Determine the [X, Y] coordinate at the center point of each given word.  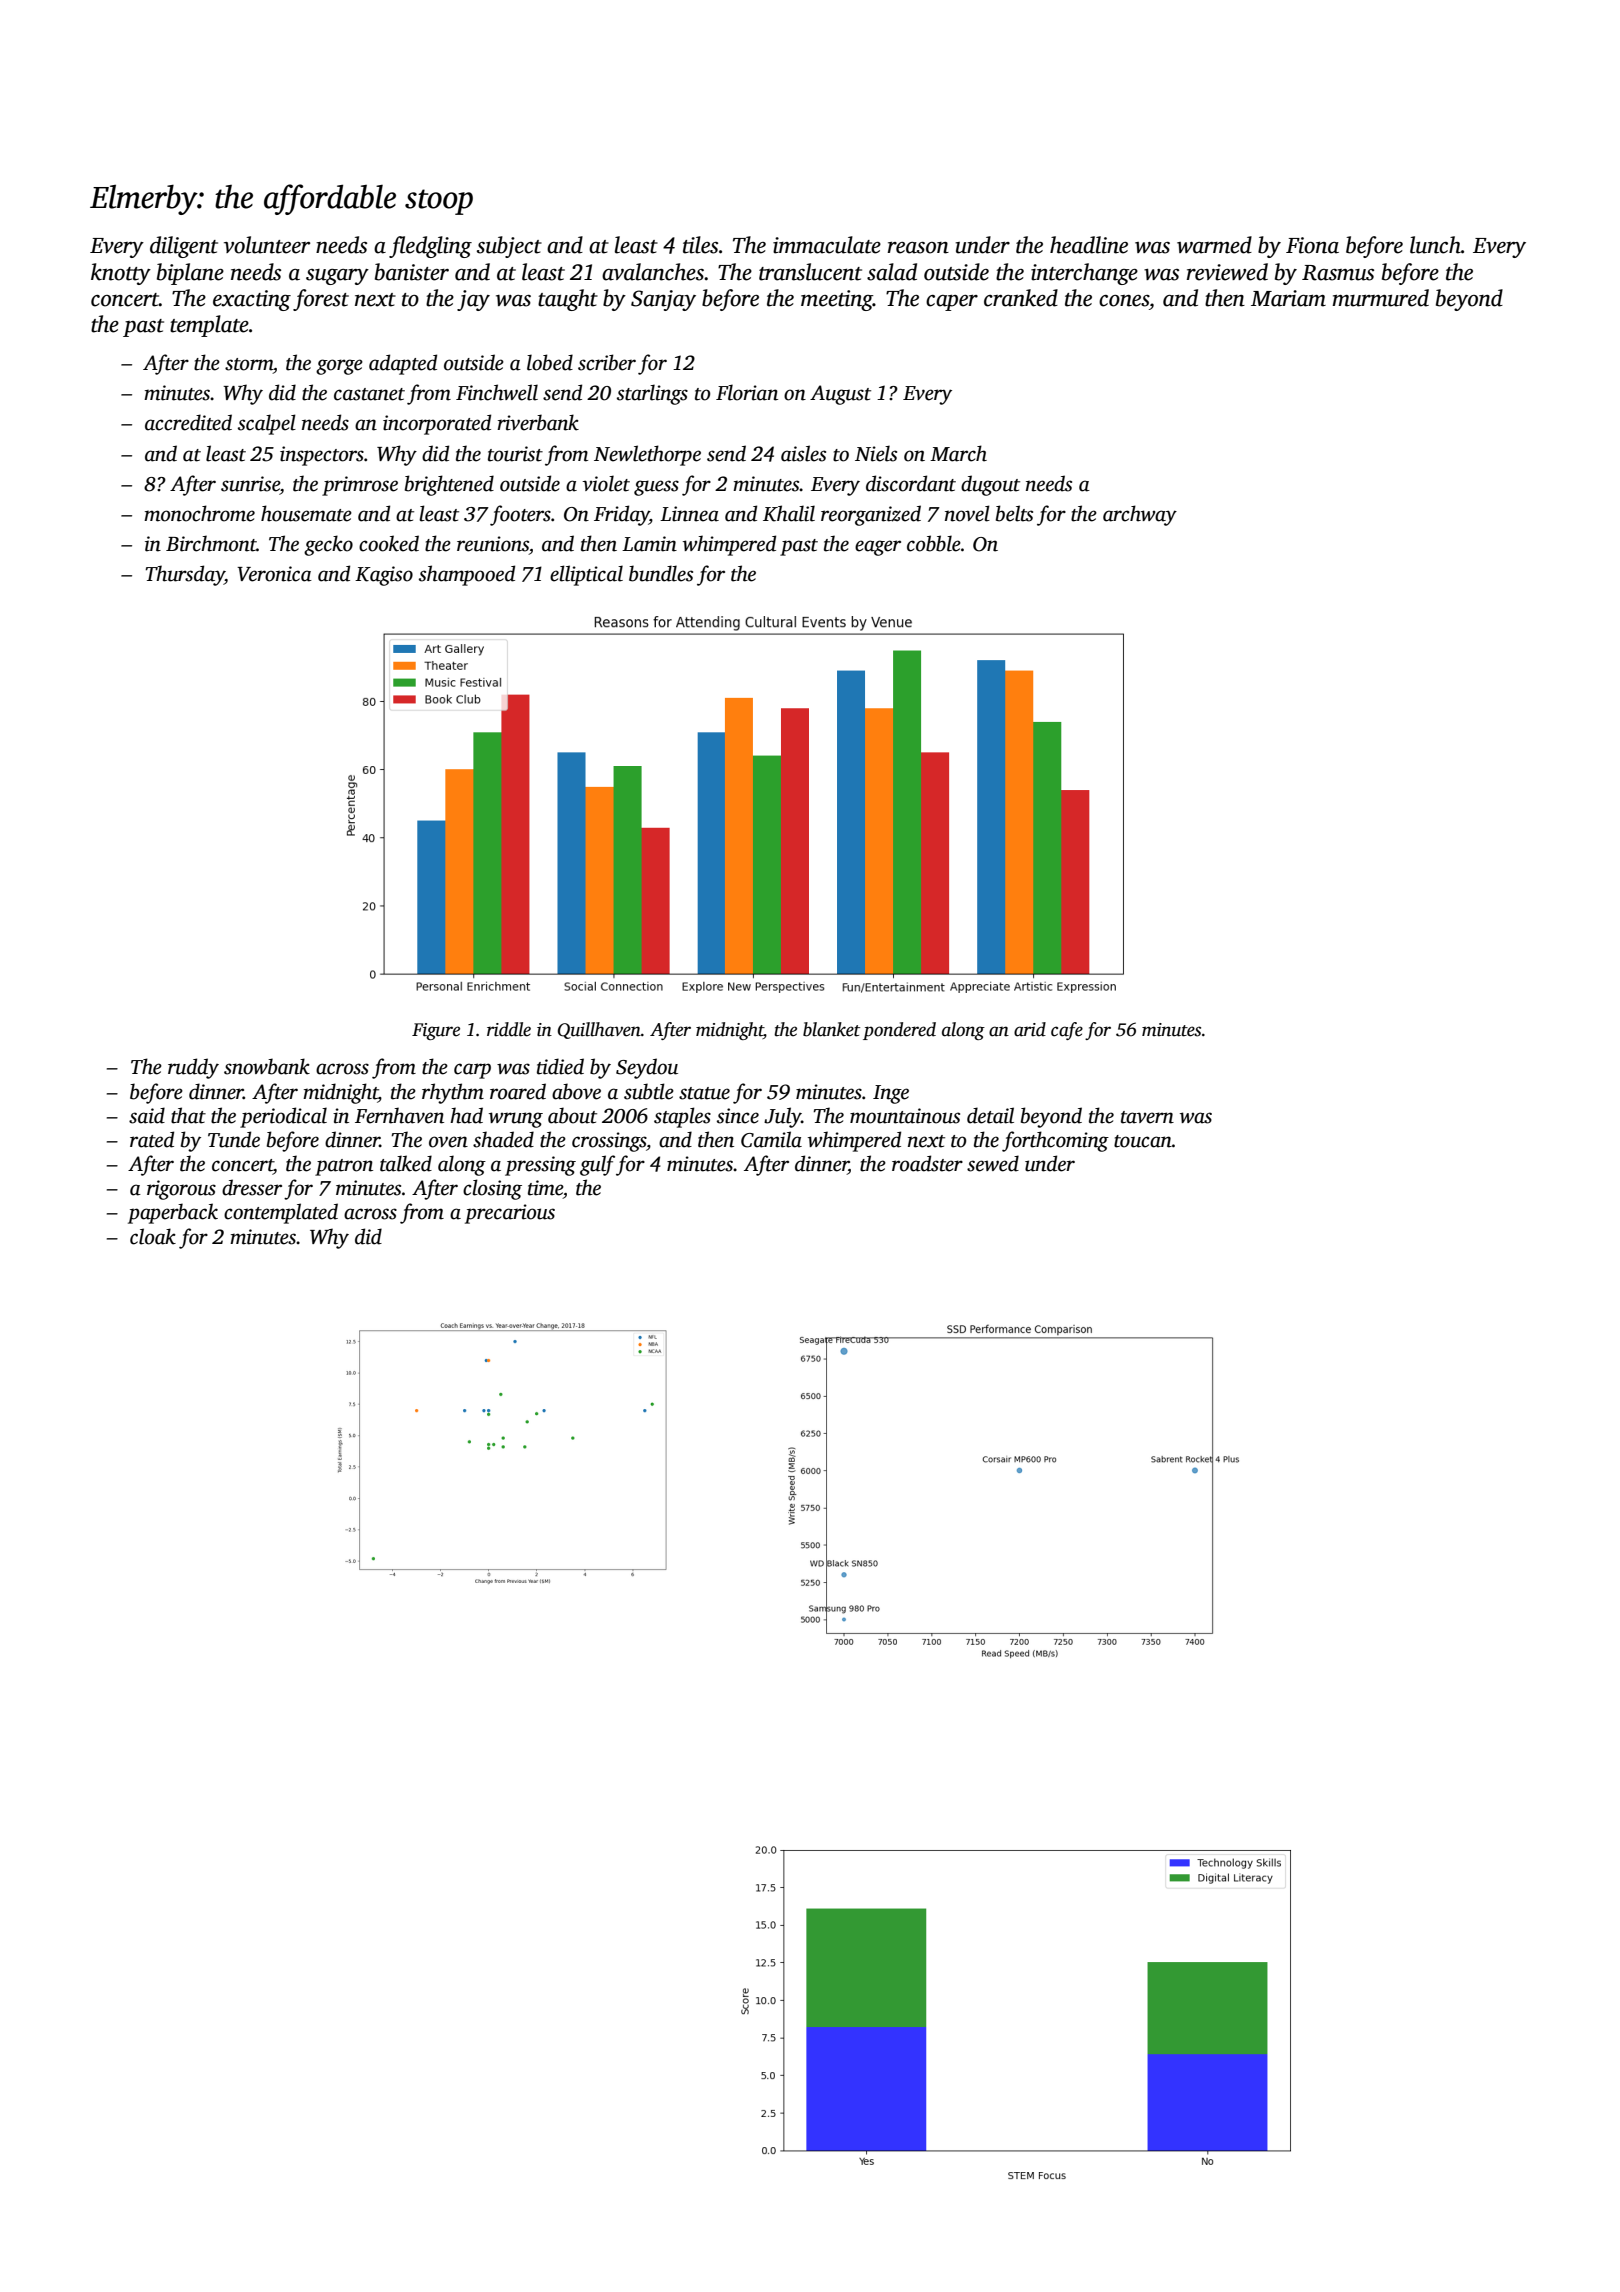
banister [412, 272]
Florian [747, 392]
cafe [1067, 1031]
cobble [934, 543]
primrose [360, 486]
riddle [509, 1029]
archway [1140, 515]
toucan [1143, 1141]
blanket [831, 1029]
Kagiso [384, 576]
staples [682, 1117]
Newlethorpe [647, 455]
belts [1014, 513]
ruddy [193, 1068]
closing [492, 1189]
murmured [1380, 298]
